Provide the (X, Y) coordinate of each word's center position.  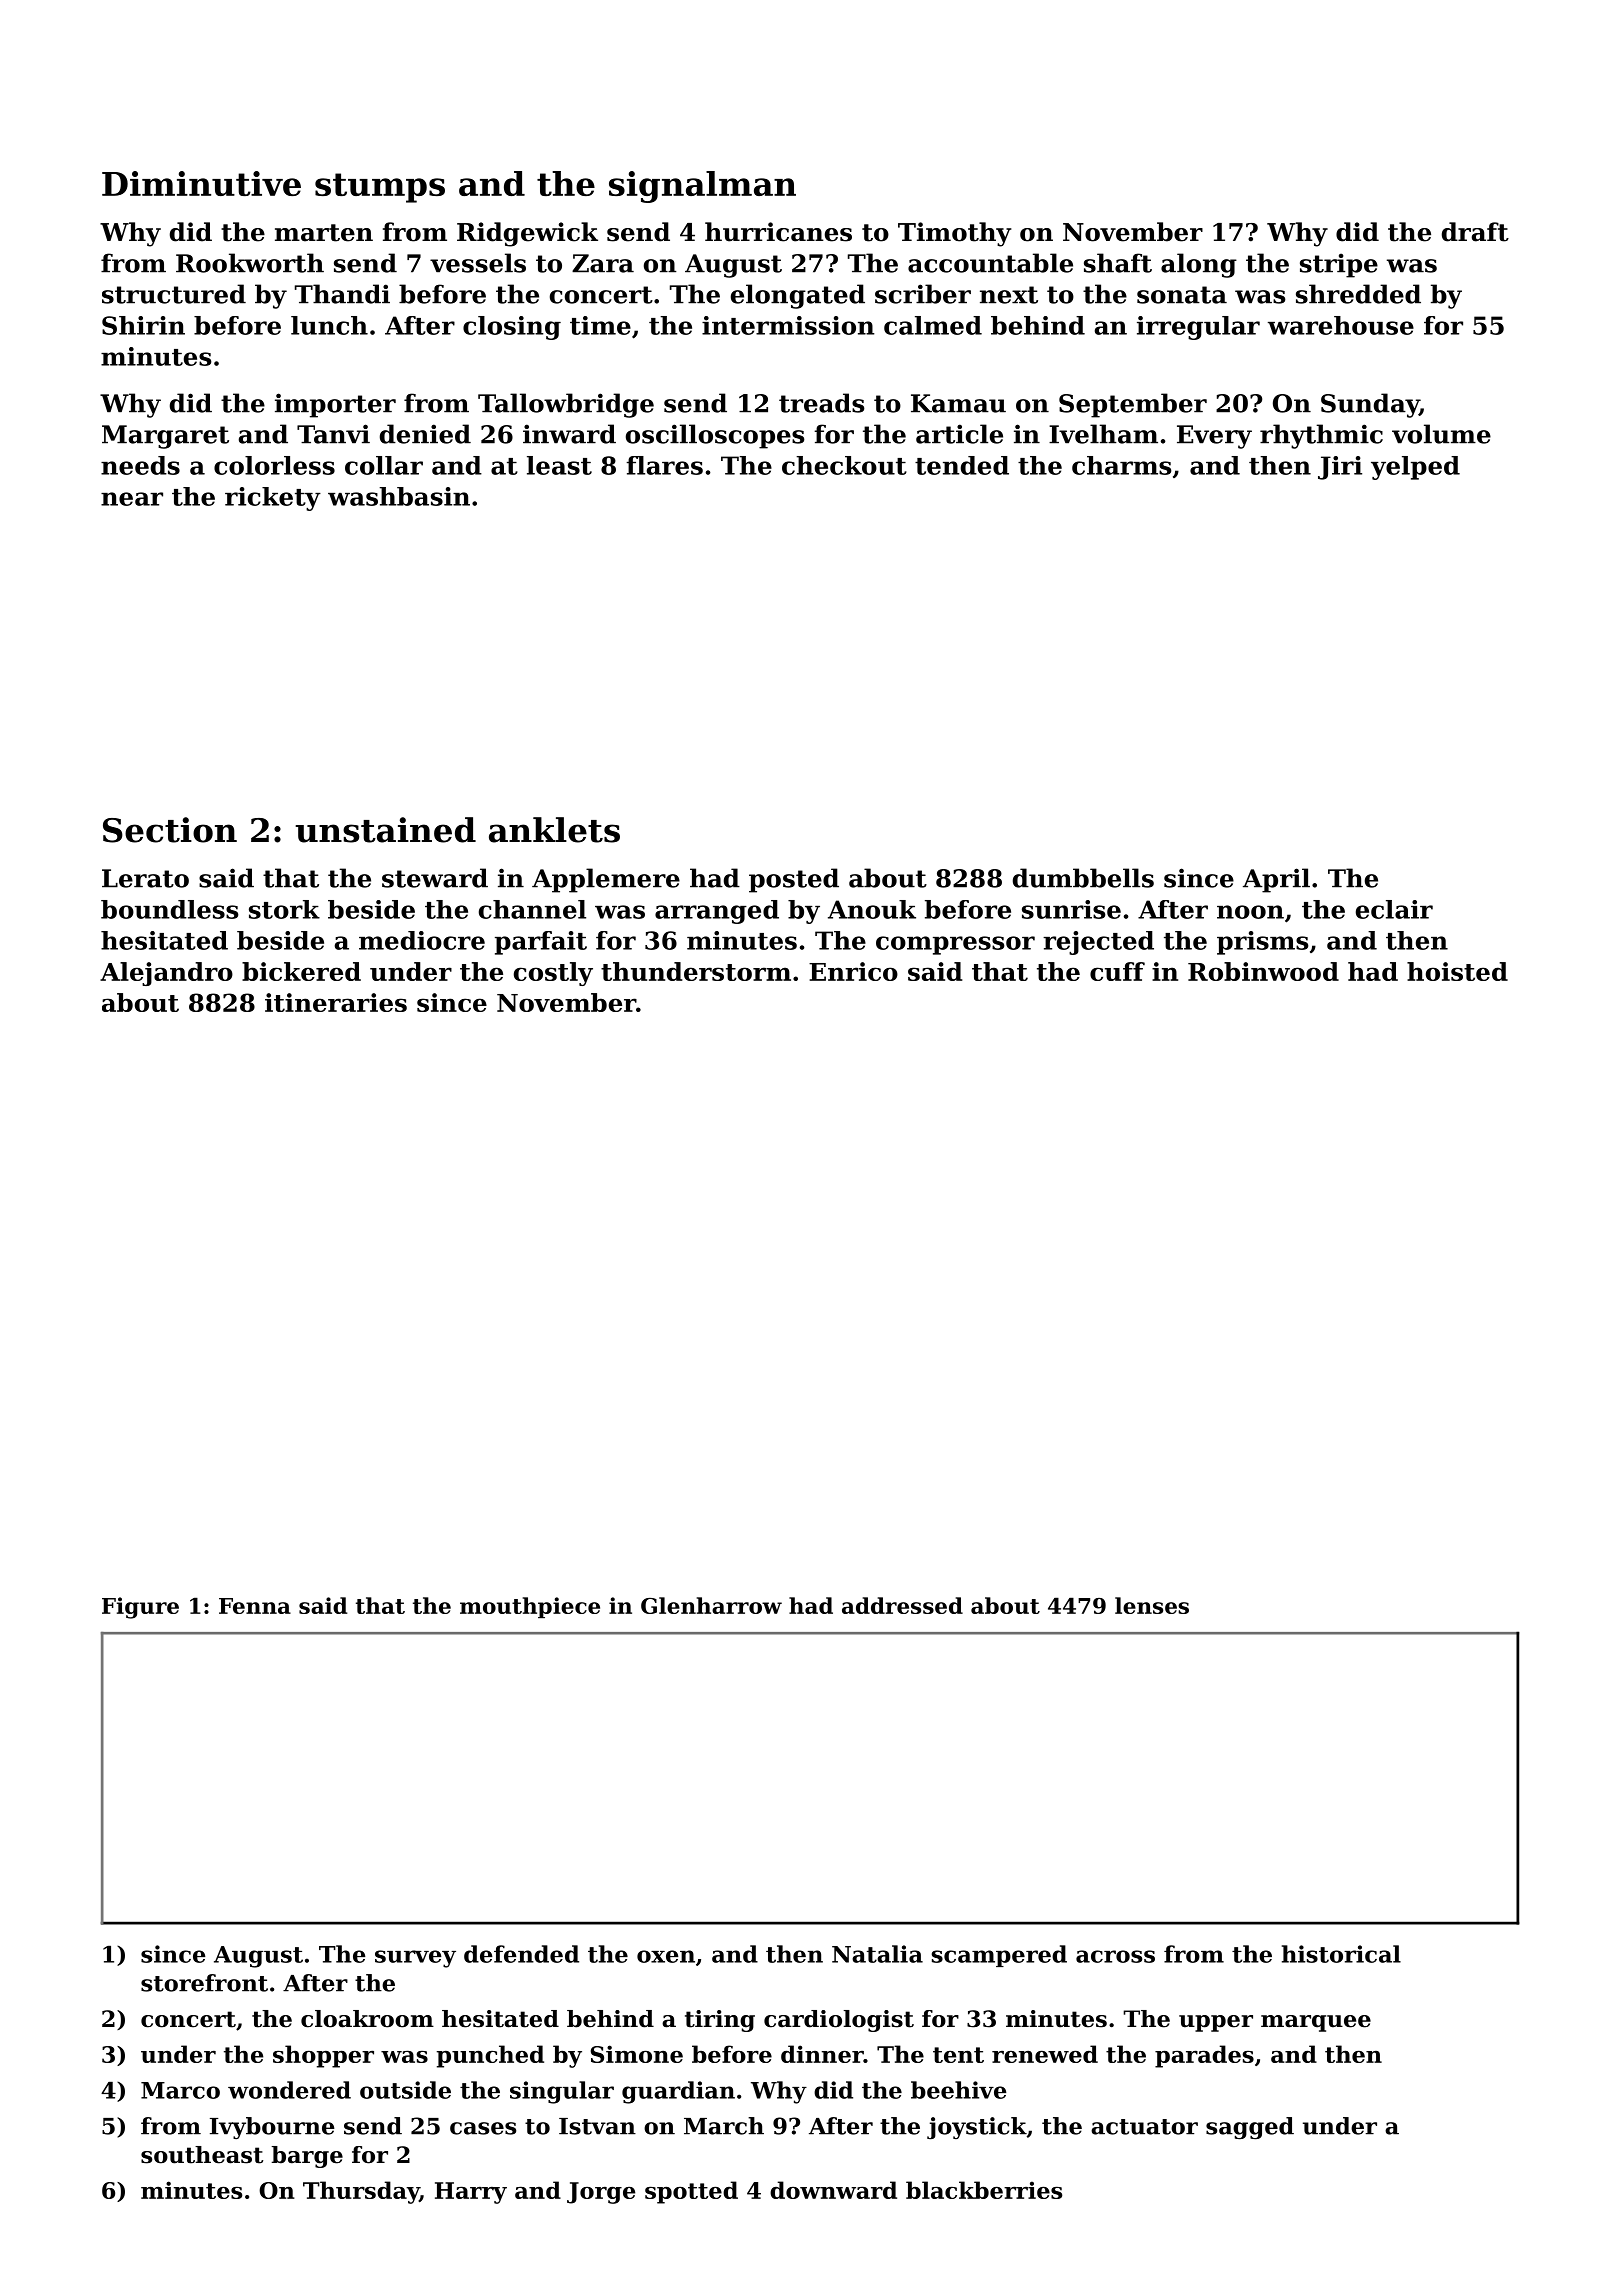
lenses (1152, 1605)
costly (553, 974)
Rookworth (250, 263)
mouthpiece (530, 1607)
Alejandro (166, 974)
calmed (933, 325)
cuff (1117, 971)
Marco (180, 2090)
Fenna (255, 1606)
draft (1475, 232)
